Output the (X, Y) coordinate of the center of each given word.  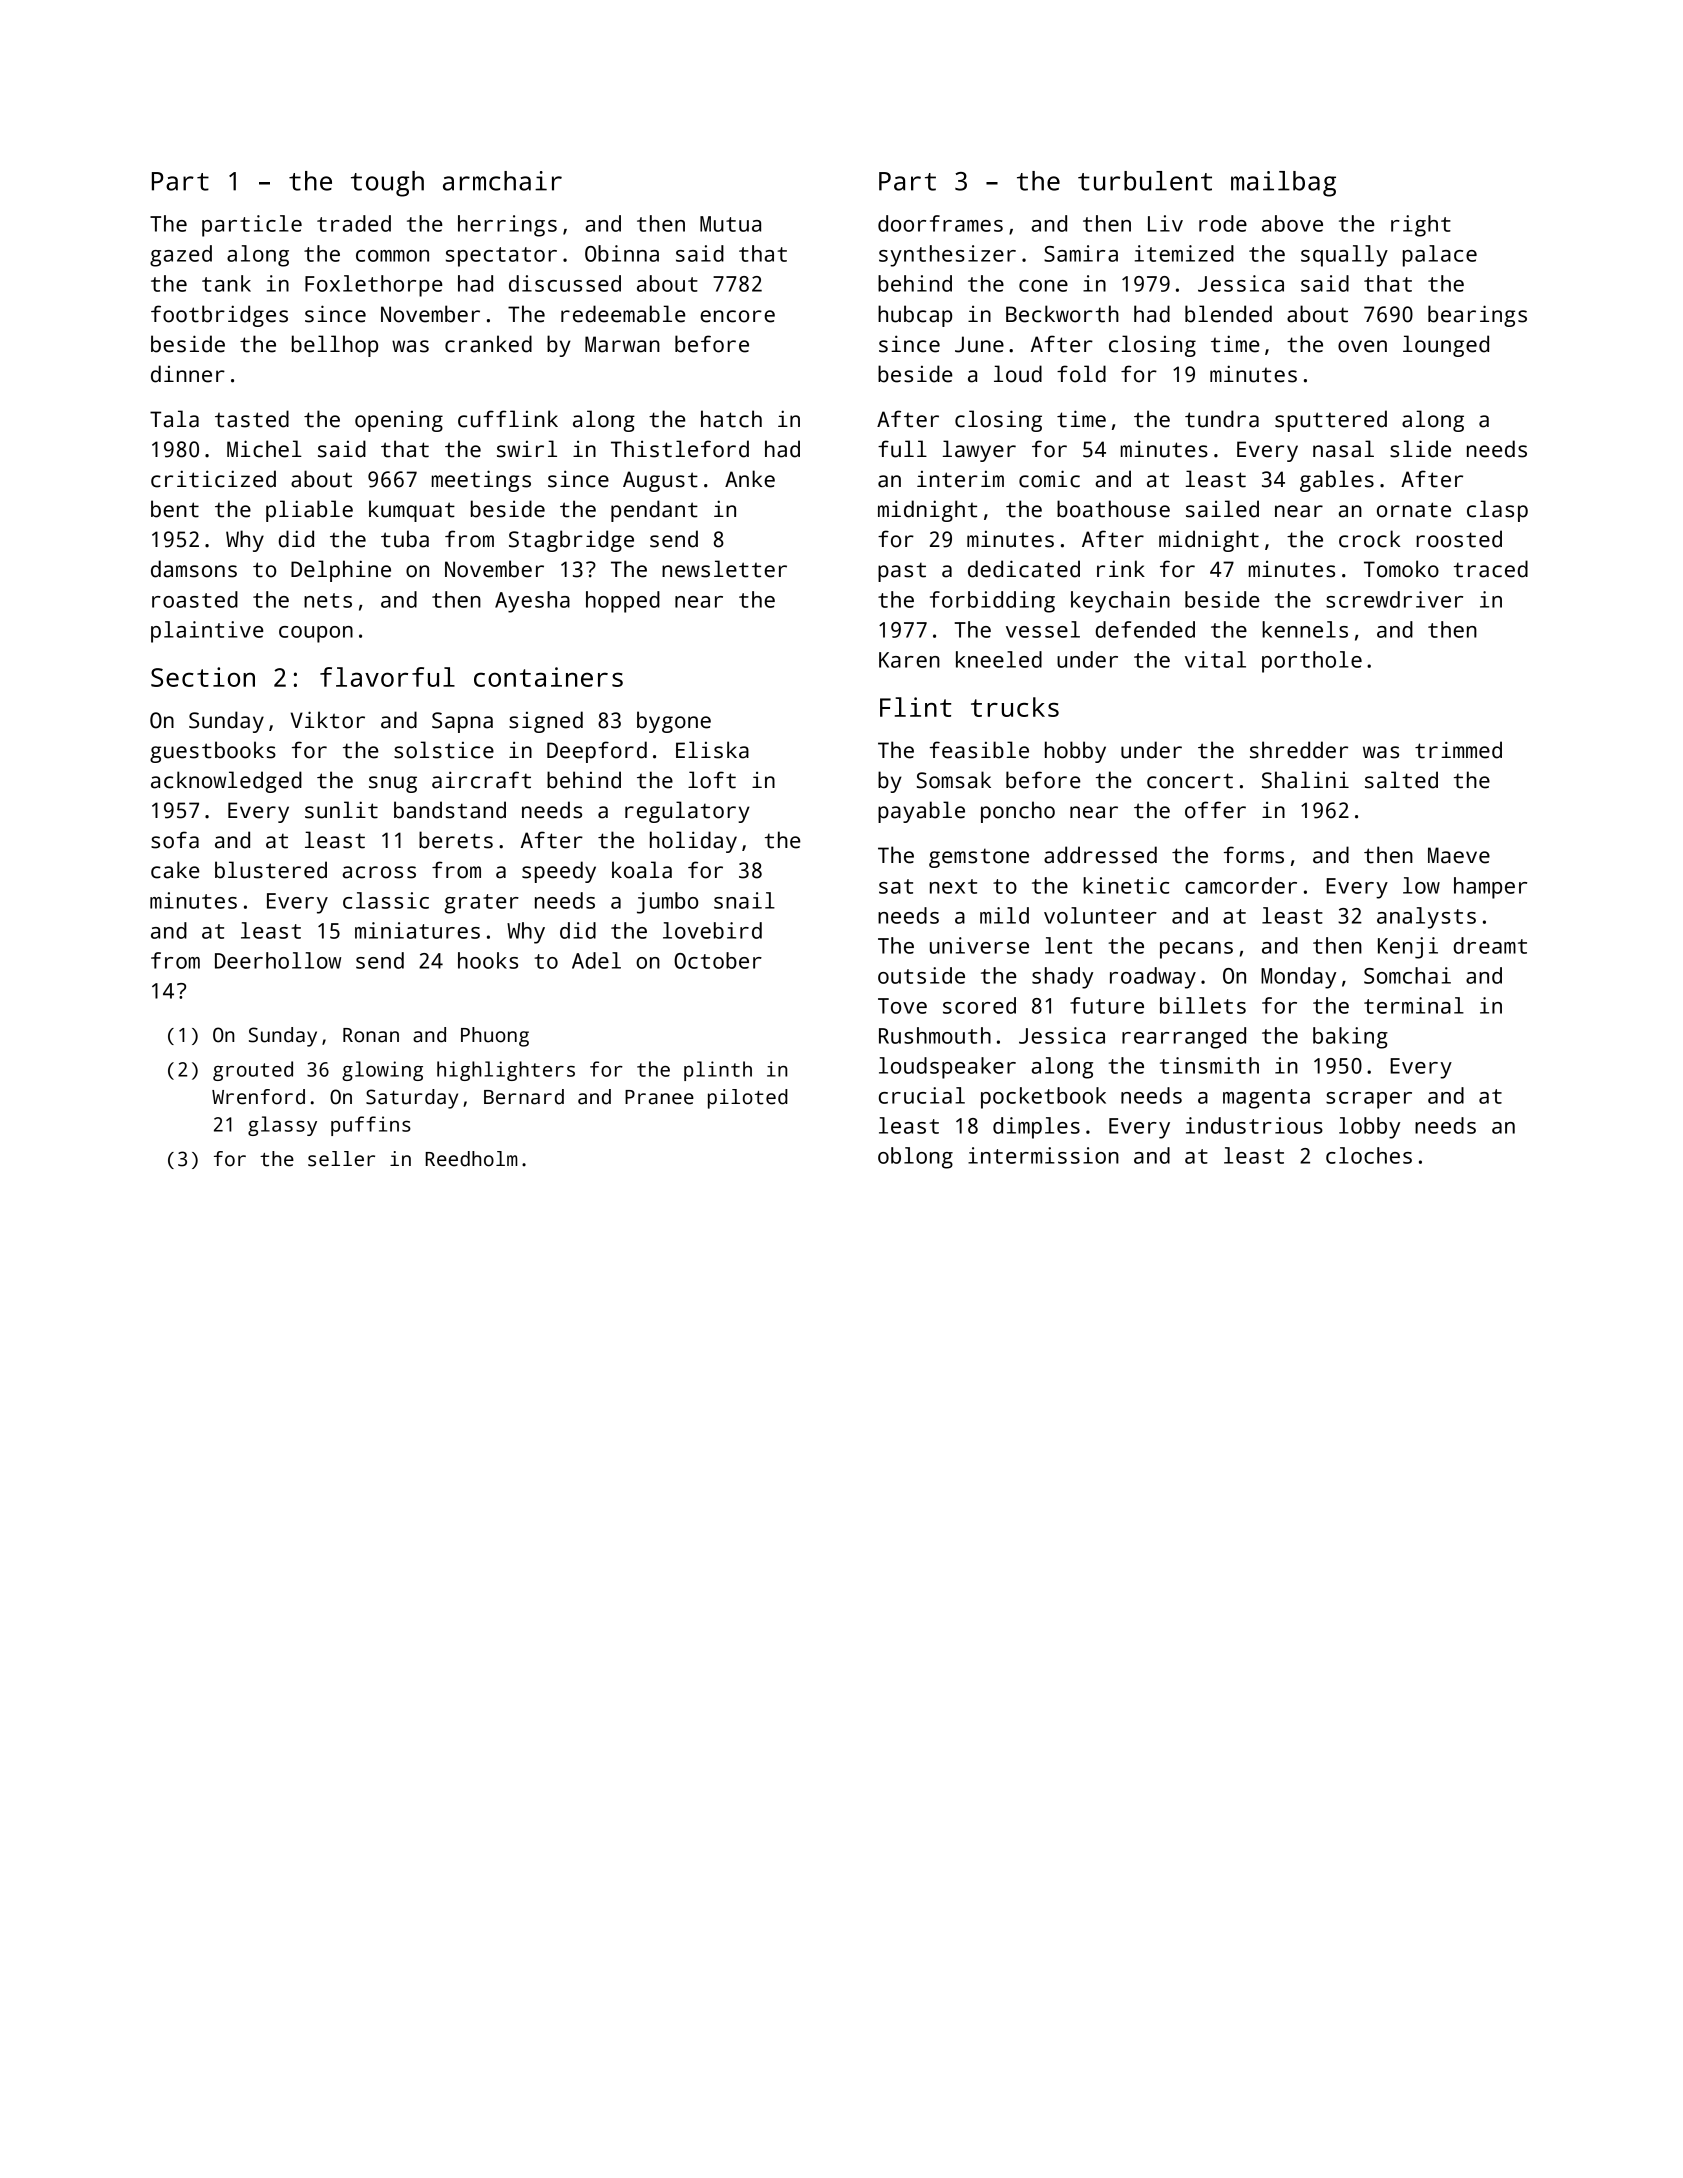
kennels (1305, 629)
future (1107, 1005)
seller (341, 1159)
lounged (1446, 346)
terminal (1414, 1005)
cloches (1369, 1155)
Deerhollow (278, 960)
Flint (915, 707)
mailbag (1283, 184)
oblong (915, 1158)
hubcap (915, 316)
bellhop (335, 346)
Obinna (622, 253)
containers (548, 677)
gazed (181, 256)
